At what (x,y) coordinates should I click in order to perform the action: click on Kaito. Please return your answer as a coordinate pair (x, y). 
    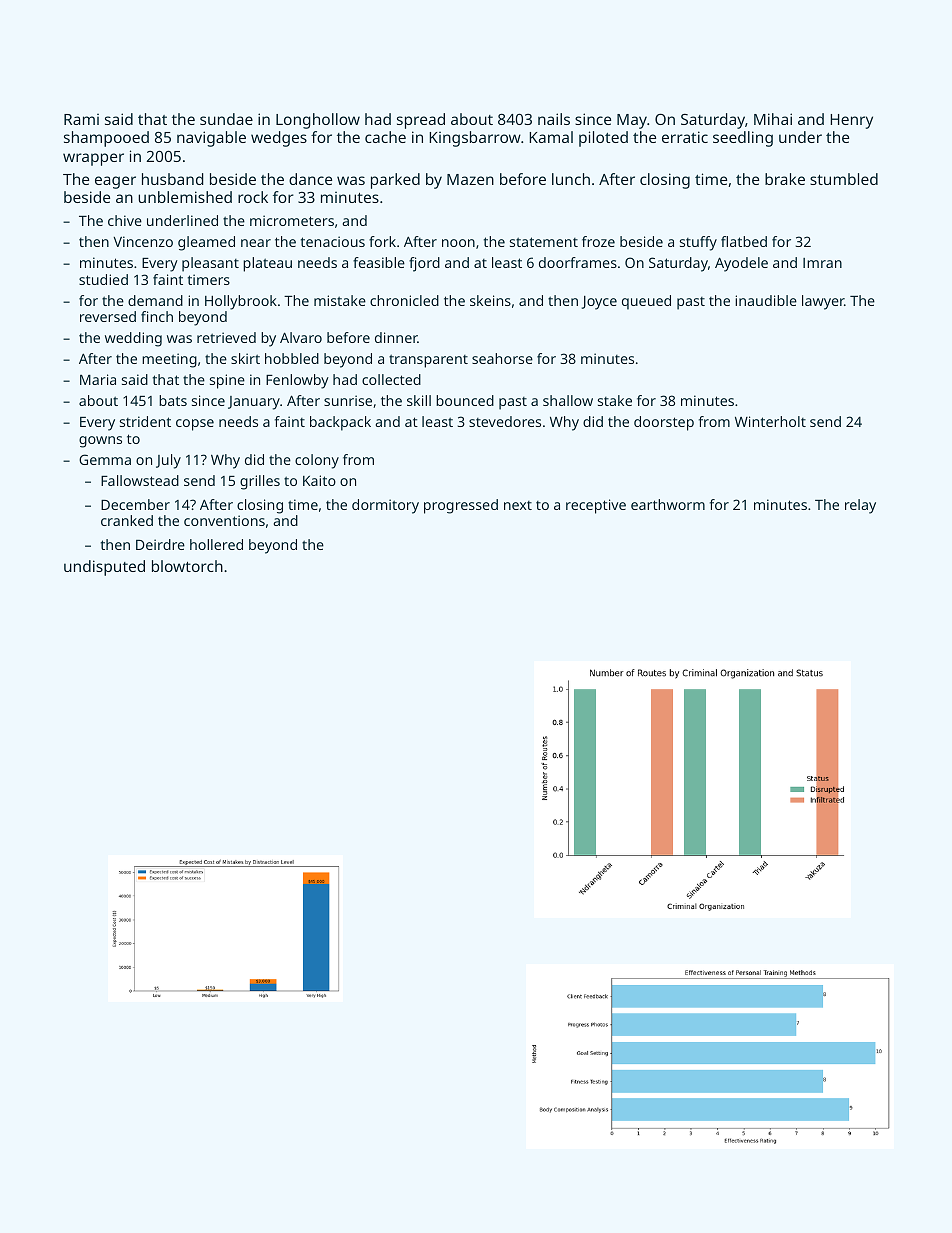
    Looking at the image, I should click on (319, 480).
